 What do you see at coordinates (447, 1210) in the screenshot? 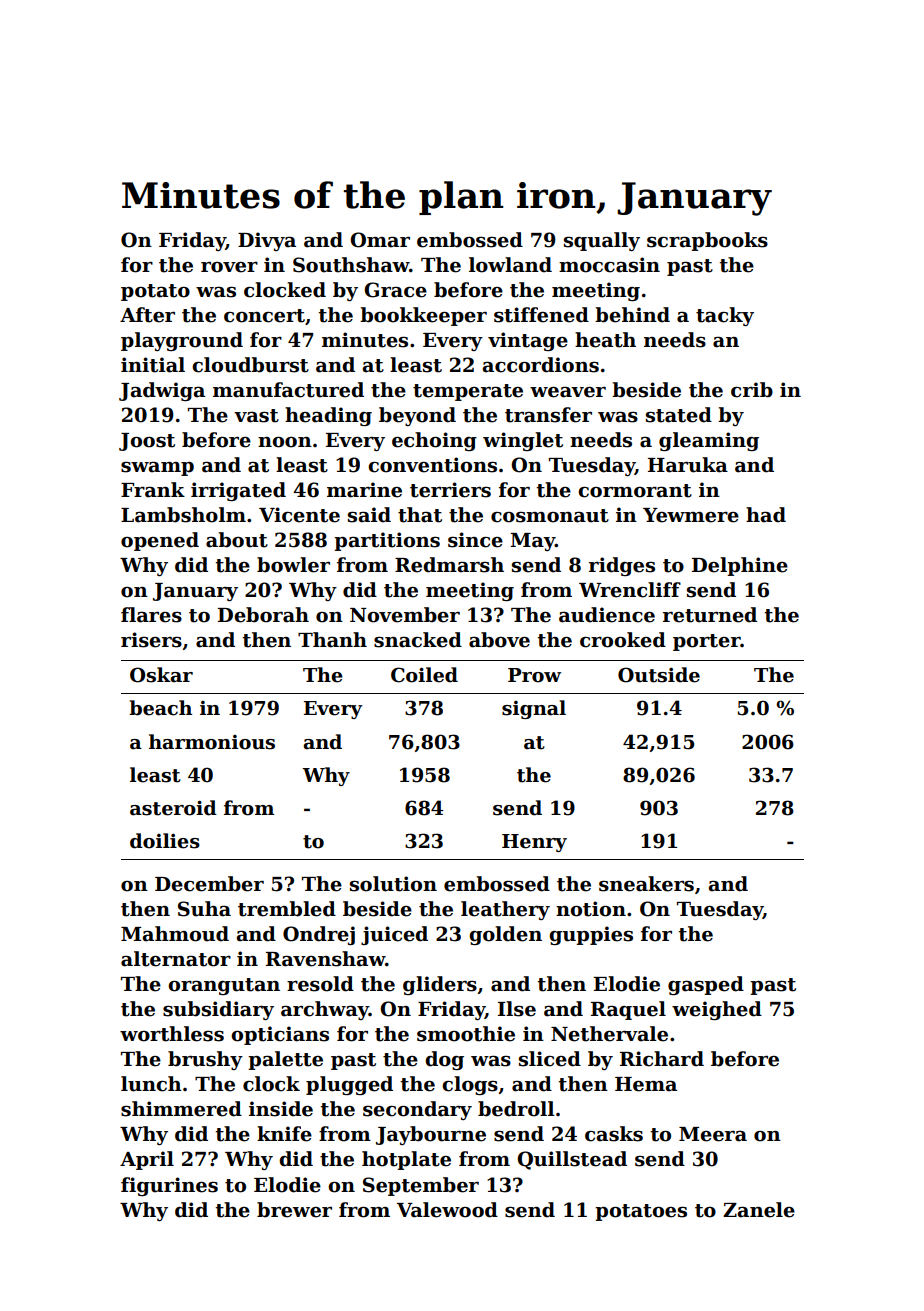
I see `Valewood` at bounding box center [447, 1210].
